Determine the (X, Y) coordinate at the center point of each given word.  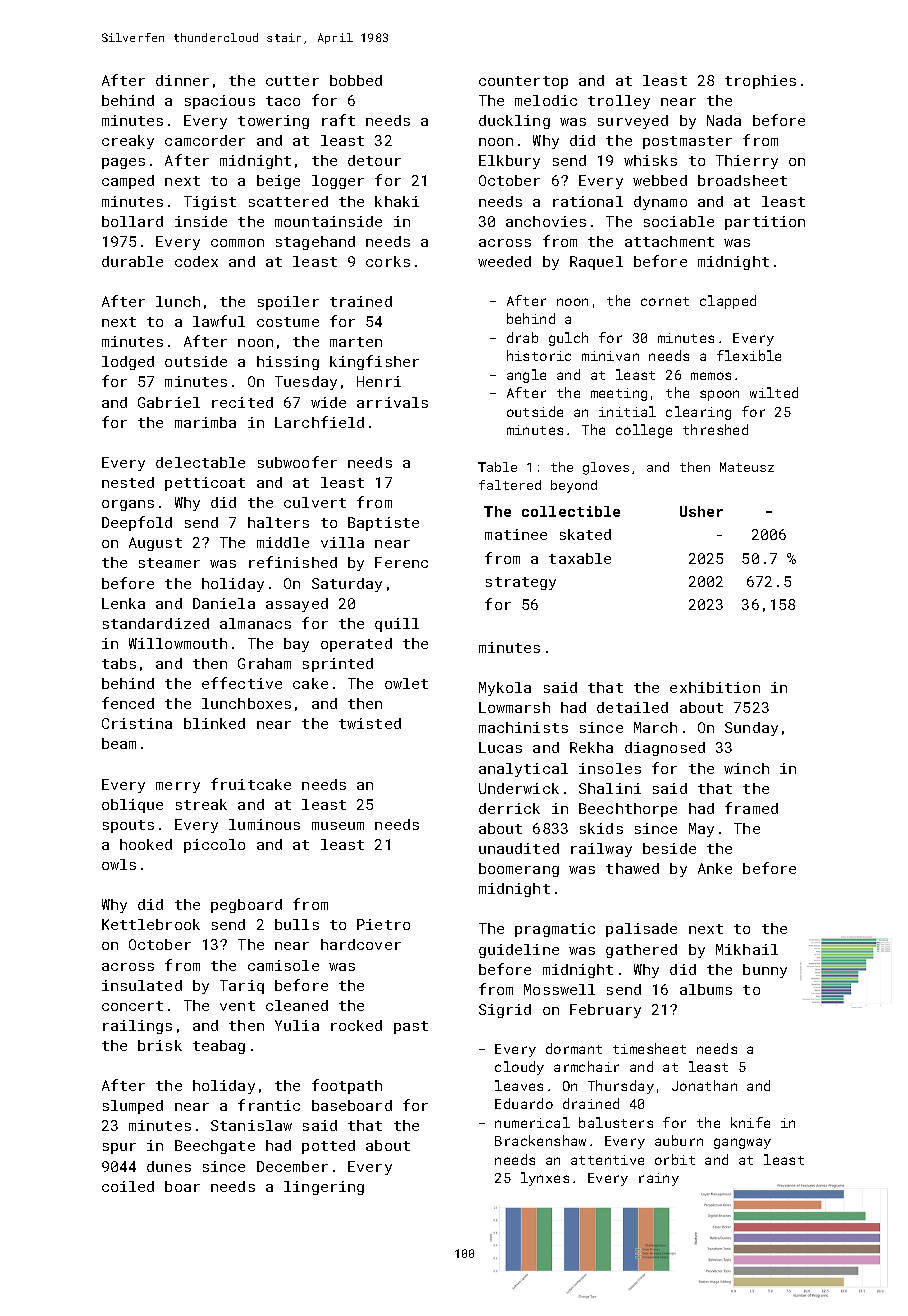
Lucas (500, 747)
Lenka (123, 603)
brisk (160, 1045)
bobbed (356, 80)
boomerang (519, 870)
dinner (182, 80)
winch (746, 768)
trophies (760, 82)
